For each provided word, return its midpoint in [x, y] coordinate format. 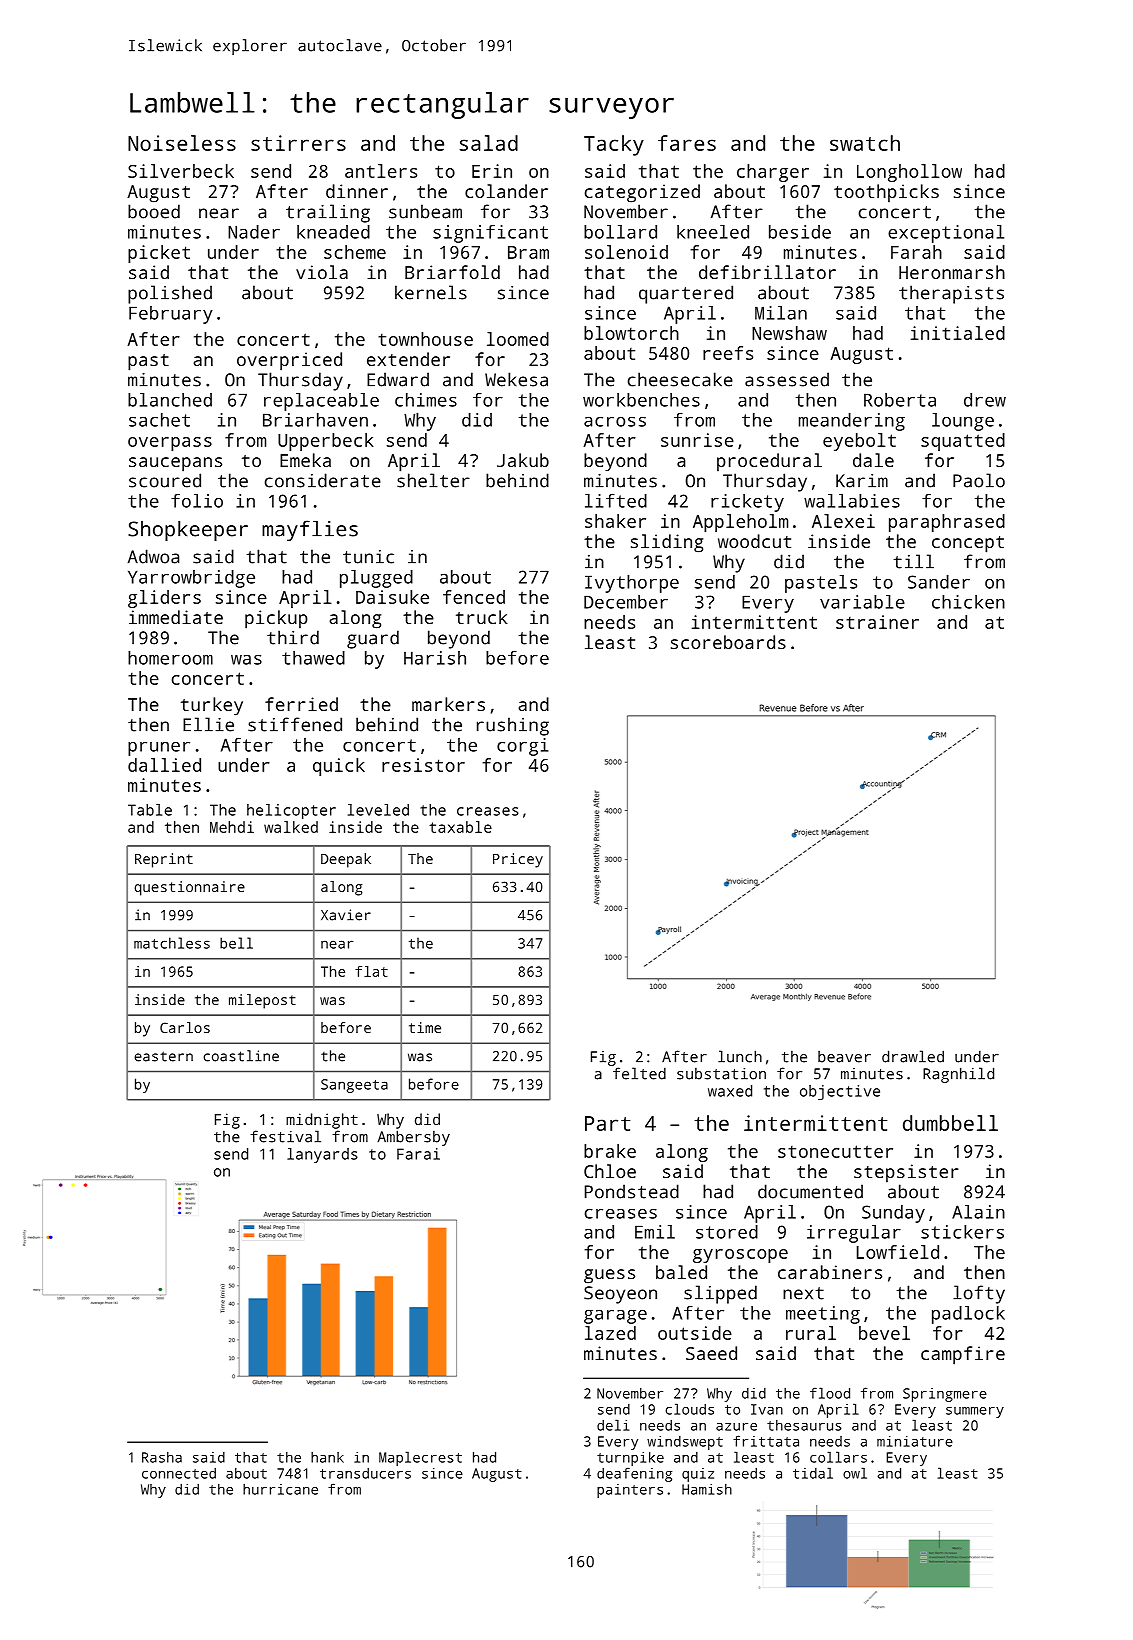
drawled [913, 1056]
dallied [164, 765]
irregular [854, 1234]
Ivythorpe [632, 584]
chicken [968, 602]
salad [489, 143]
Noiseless [182, 143]
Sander [939, 582]
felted [639, 1073]
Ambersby [413, 1138]
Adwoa [153, 556]
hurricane [280, 1489]
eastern [163, 1056]
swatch [865, 143]
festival [286, 1136]
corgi [522, 747]
